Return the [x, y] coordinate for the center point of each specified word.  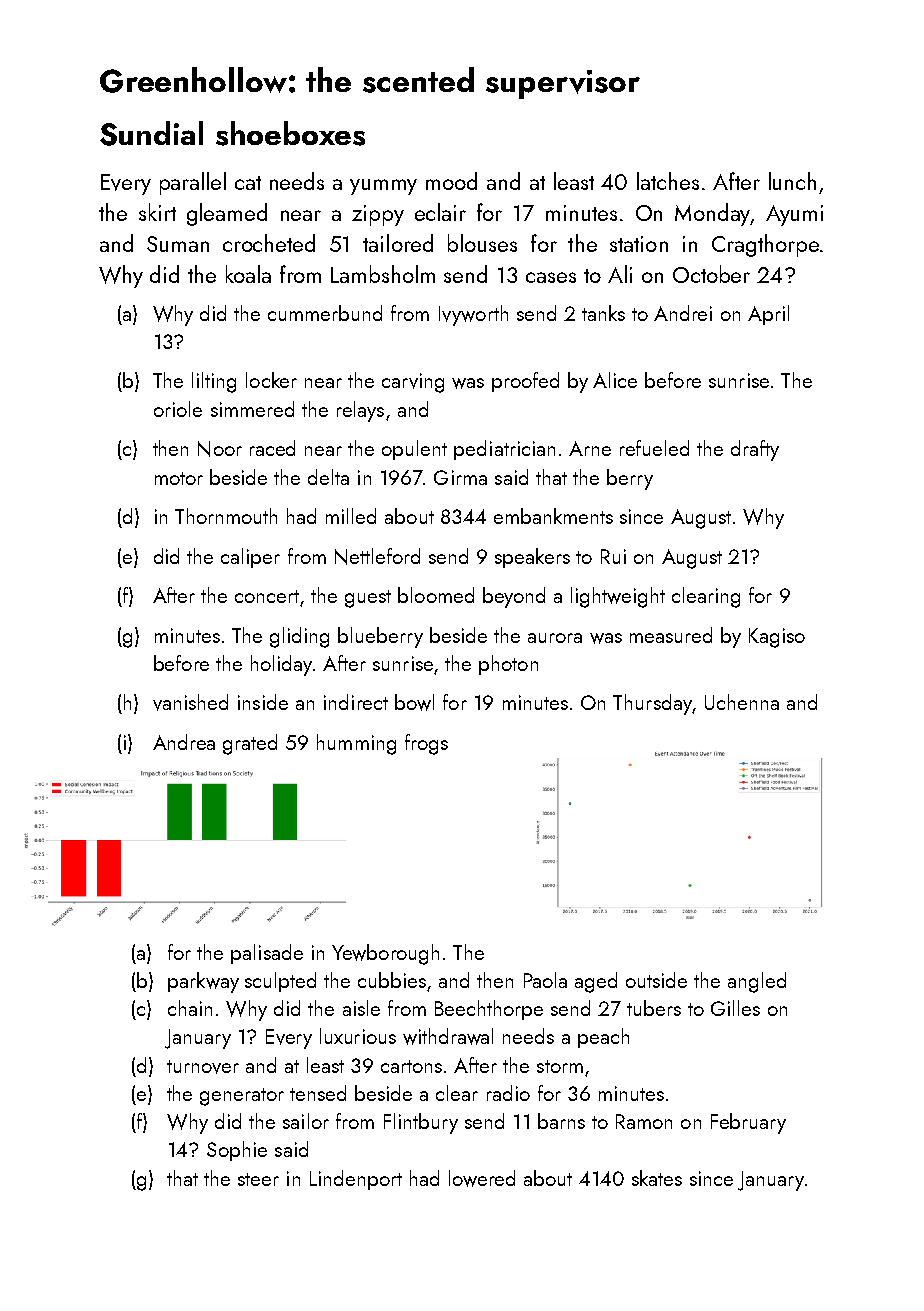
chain [190, 1008]
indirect [356, 702]
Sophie [237, 1151]
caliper [250, 558]
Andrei [683, 313]
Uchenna [742, 702]
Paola [545, 980]
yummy [383, 187]
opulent [414, 450]
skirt [157, 212]
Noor [220, 449]
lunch [792, 181]
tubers [654, 1008]
